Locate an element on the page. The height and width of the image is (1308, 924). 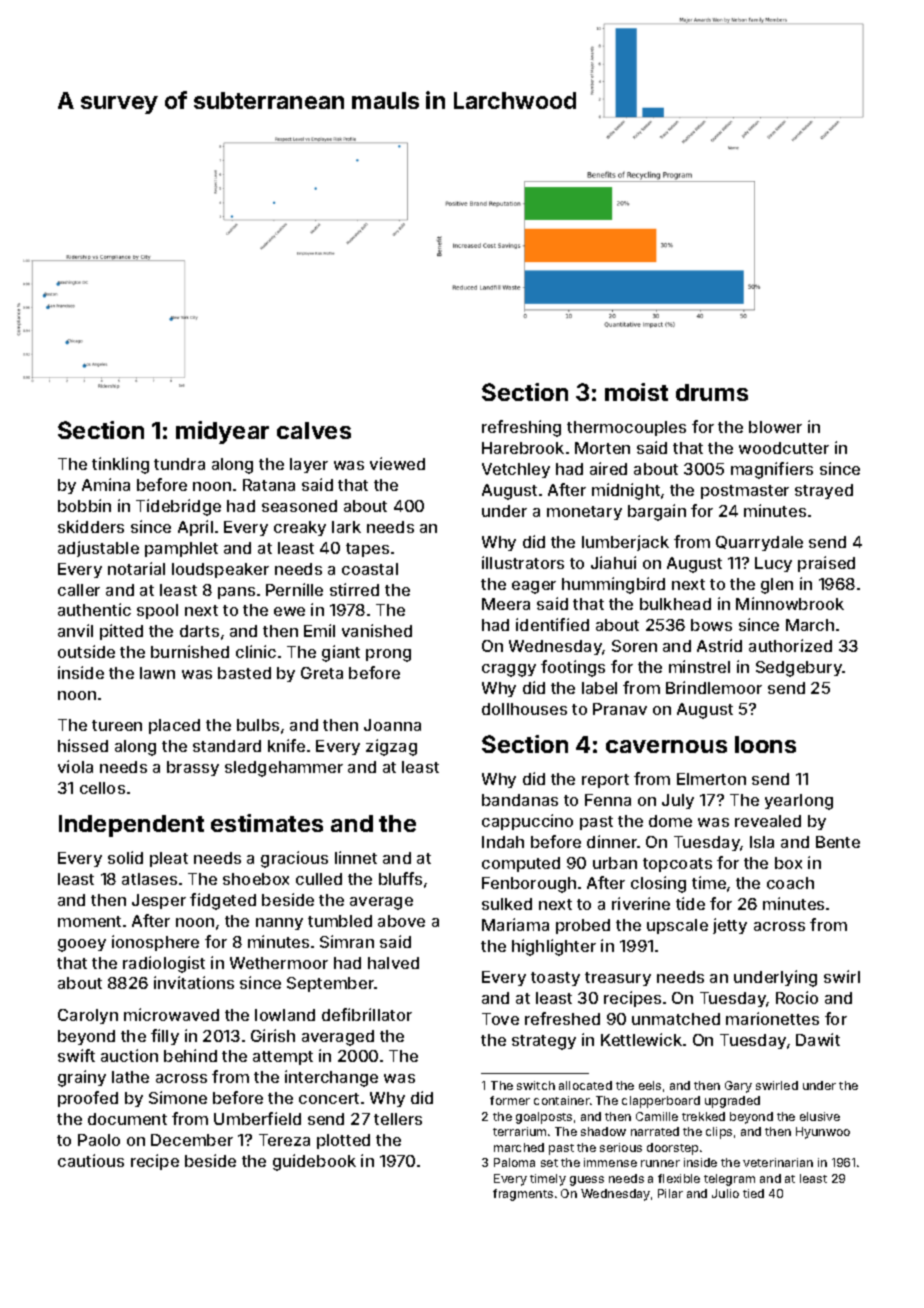
Harebrook is located at coordinates (523, 448).
